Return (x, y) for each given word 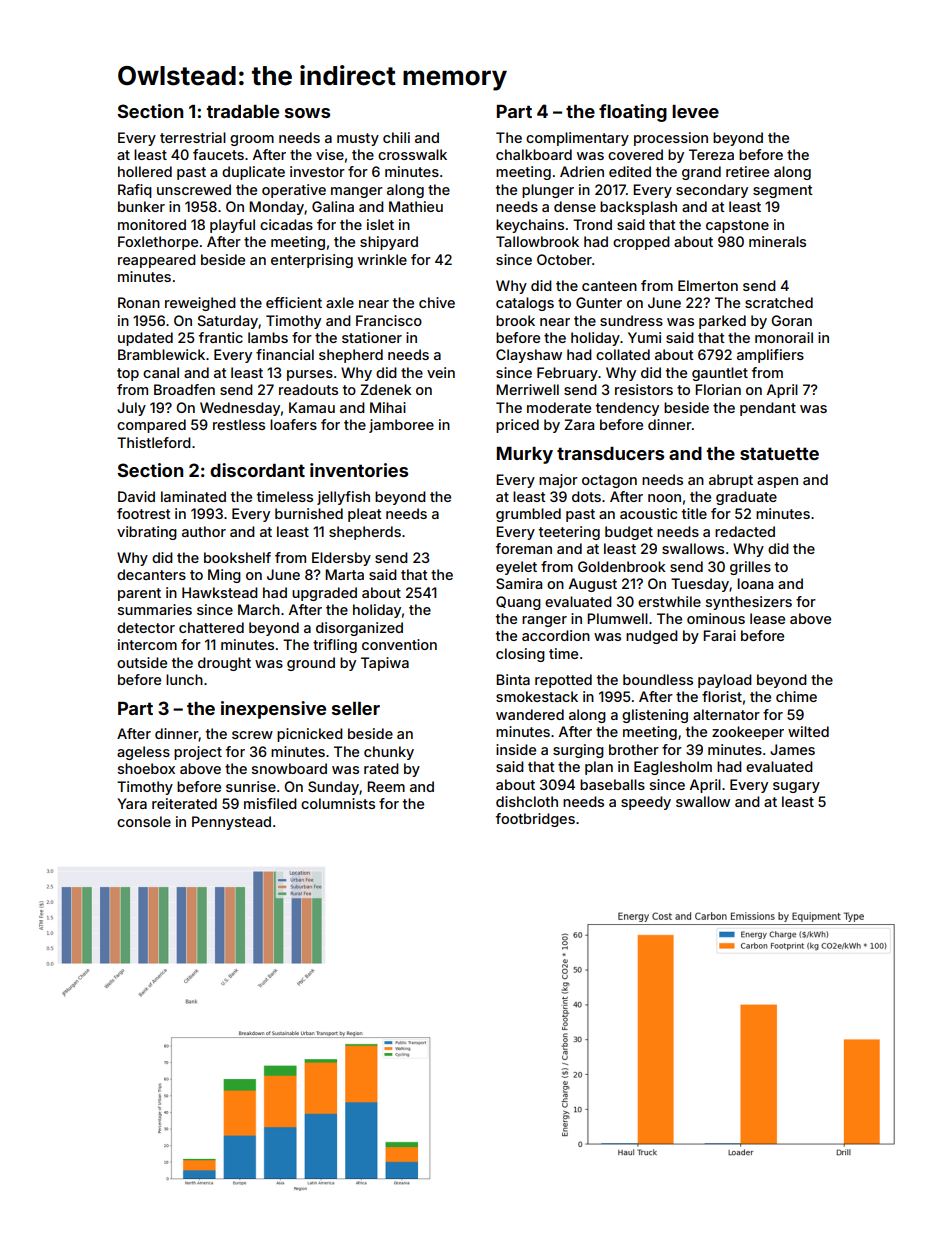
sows (307, 113)
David (136, 496)
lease (767, 618)
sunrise (251, 786)
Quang (518, 603)
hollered (145, 171)
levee (695, 111)
